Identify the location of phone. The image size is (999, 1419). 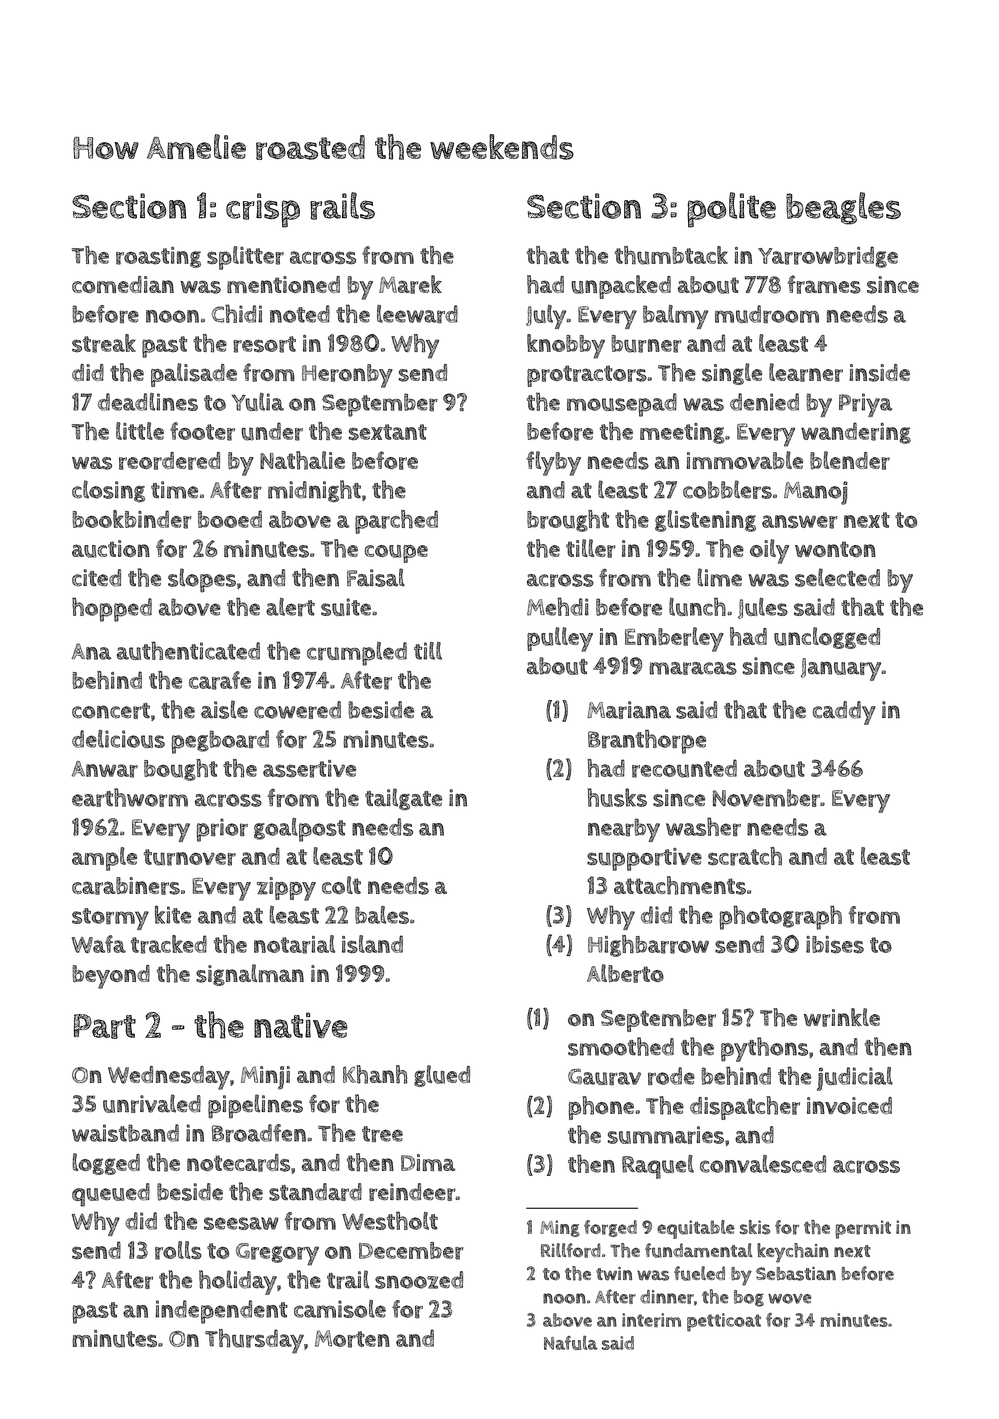
(601, 1108).
